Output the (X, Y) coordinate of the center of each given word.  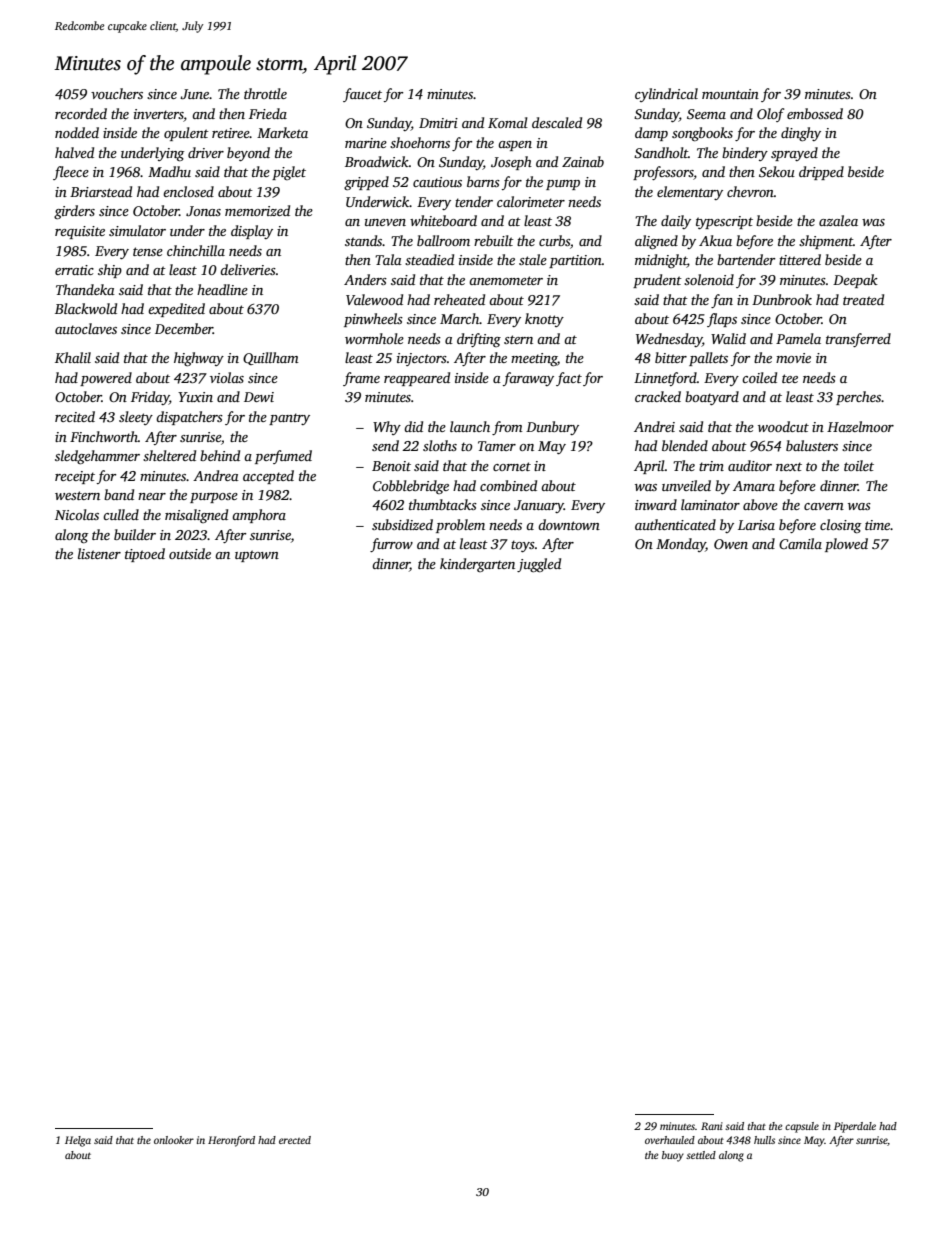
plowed (846, 545)
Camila (800, 543)
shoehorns (420, 142)
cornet (512, 466)
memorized (257, 210)
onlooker (174, 1140)
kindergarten (477, 565)
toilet (859, 465)
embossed (815, 113)
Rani (712, 1126)
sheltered (169, 455)
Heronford (231, 1141)
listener (99, 553)
